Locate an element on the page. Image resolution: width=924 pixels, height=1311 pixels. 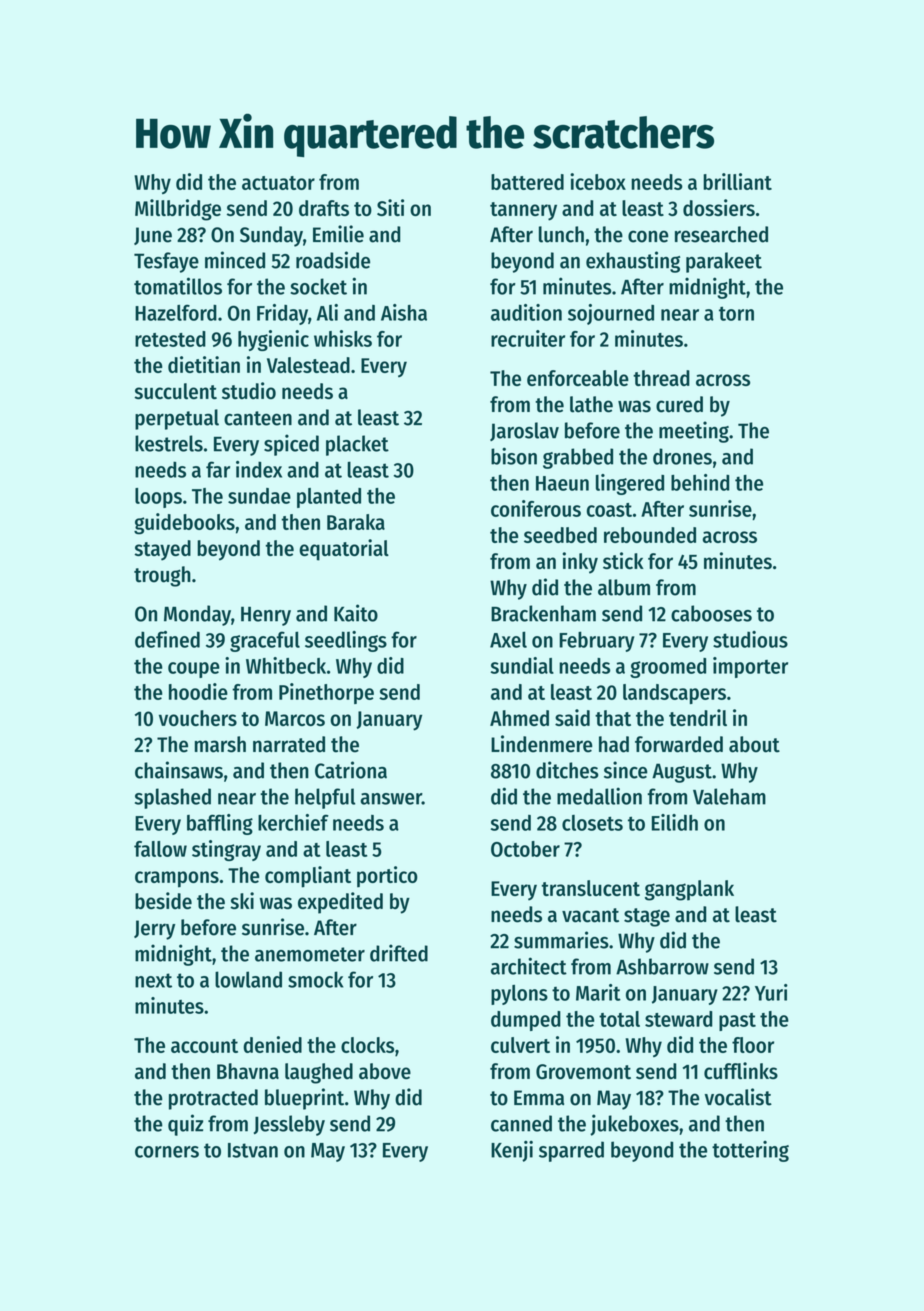
Millbridge is located at coordinates (178, 210).
